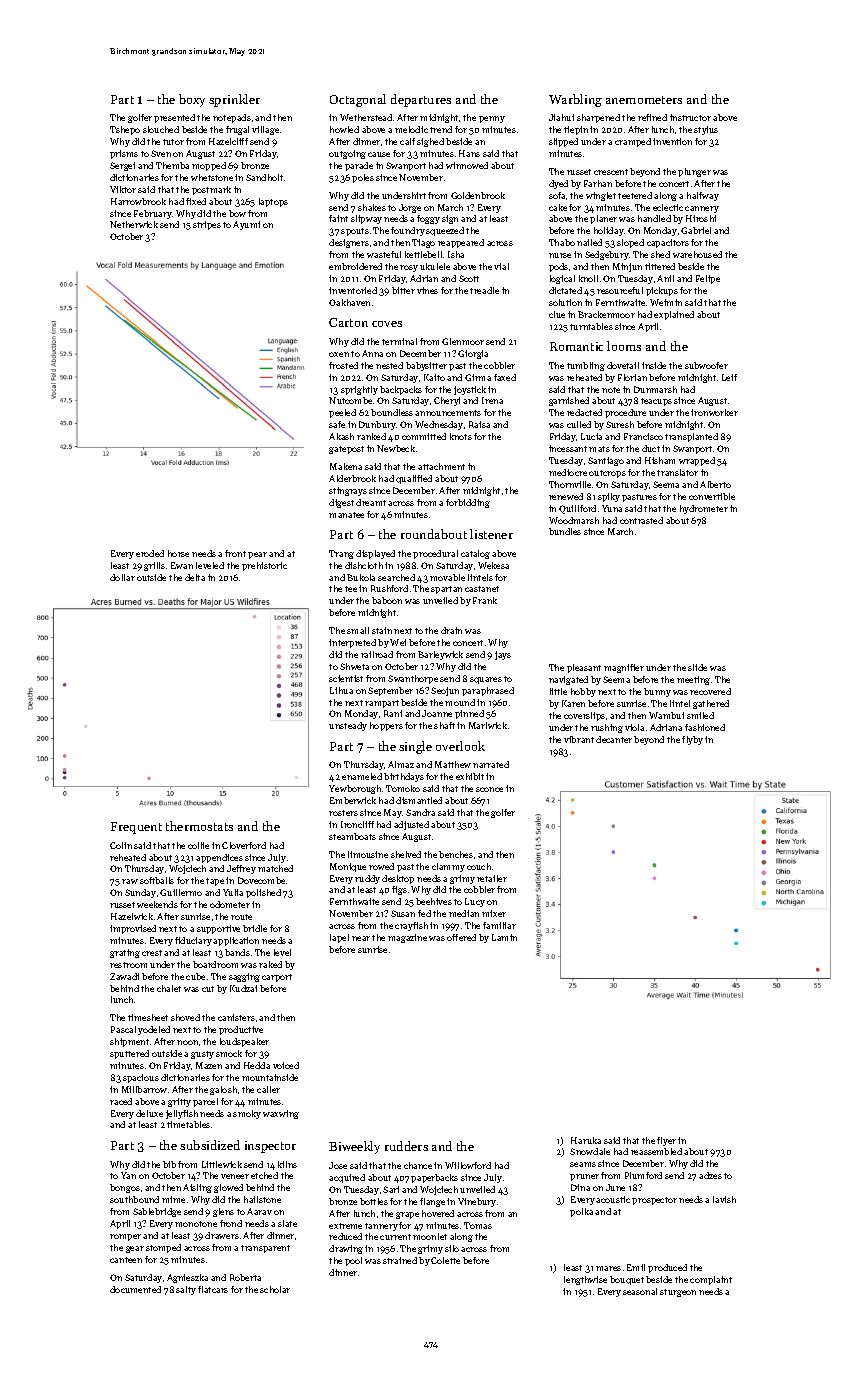 This screenshot has height=1400, width=849. I want to click on boxy, so click(192, 100).
